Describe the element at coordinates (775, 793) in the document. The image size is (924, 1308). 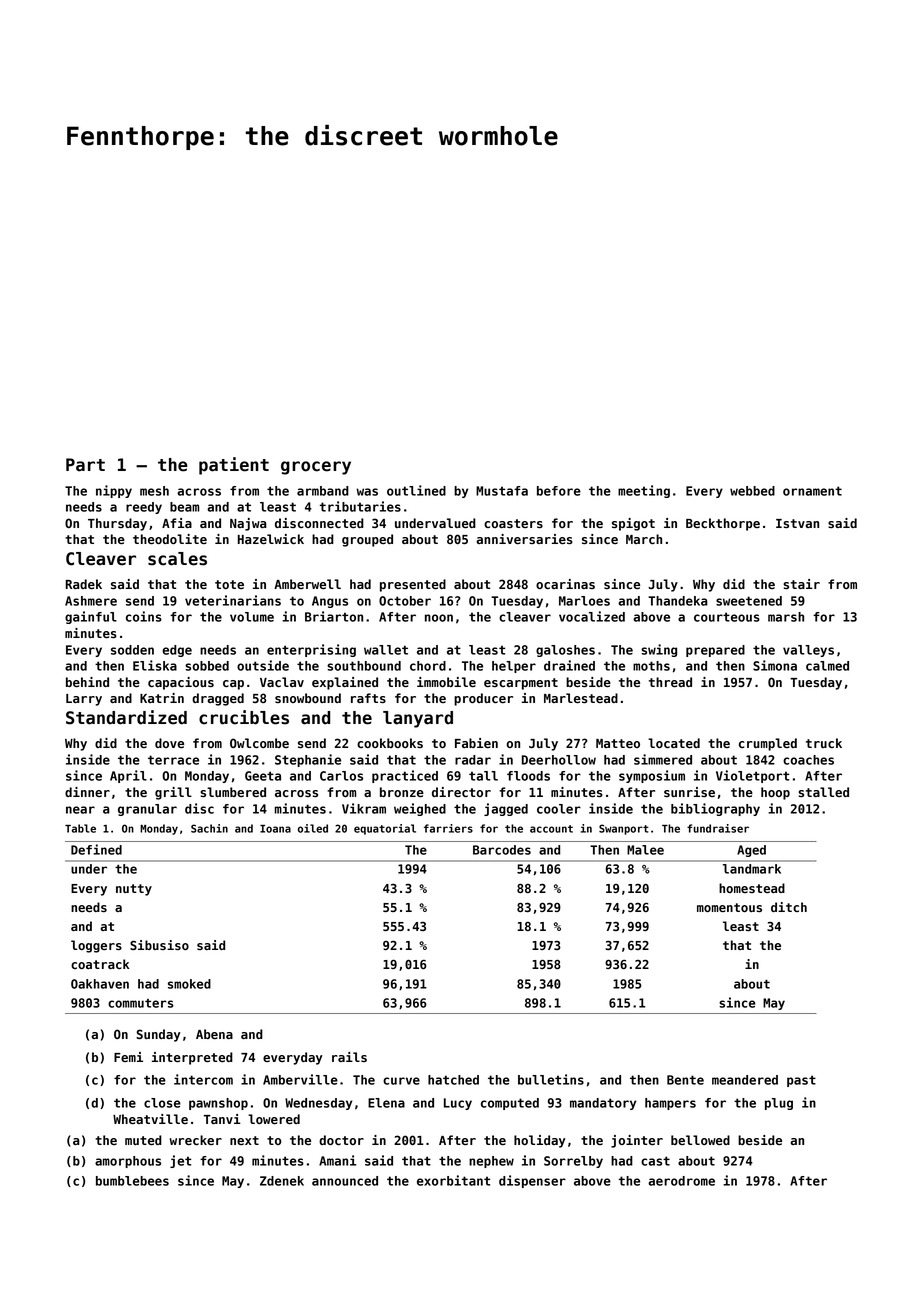
I see `hoop` at that location.
